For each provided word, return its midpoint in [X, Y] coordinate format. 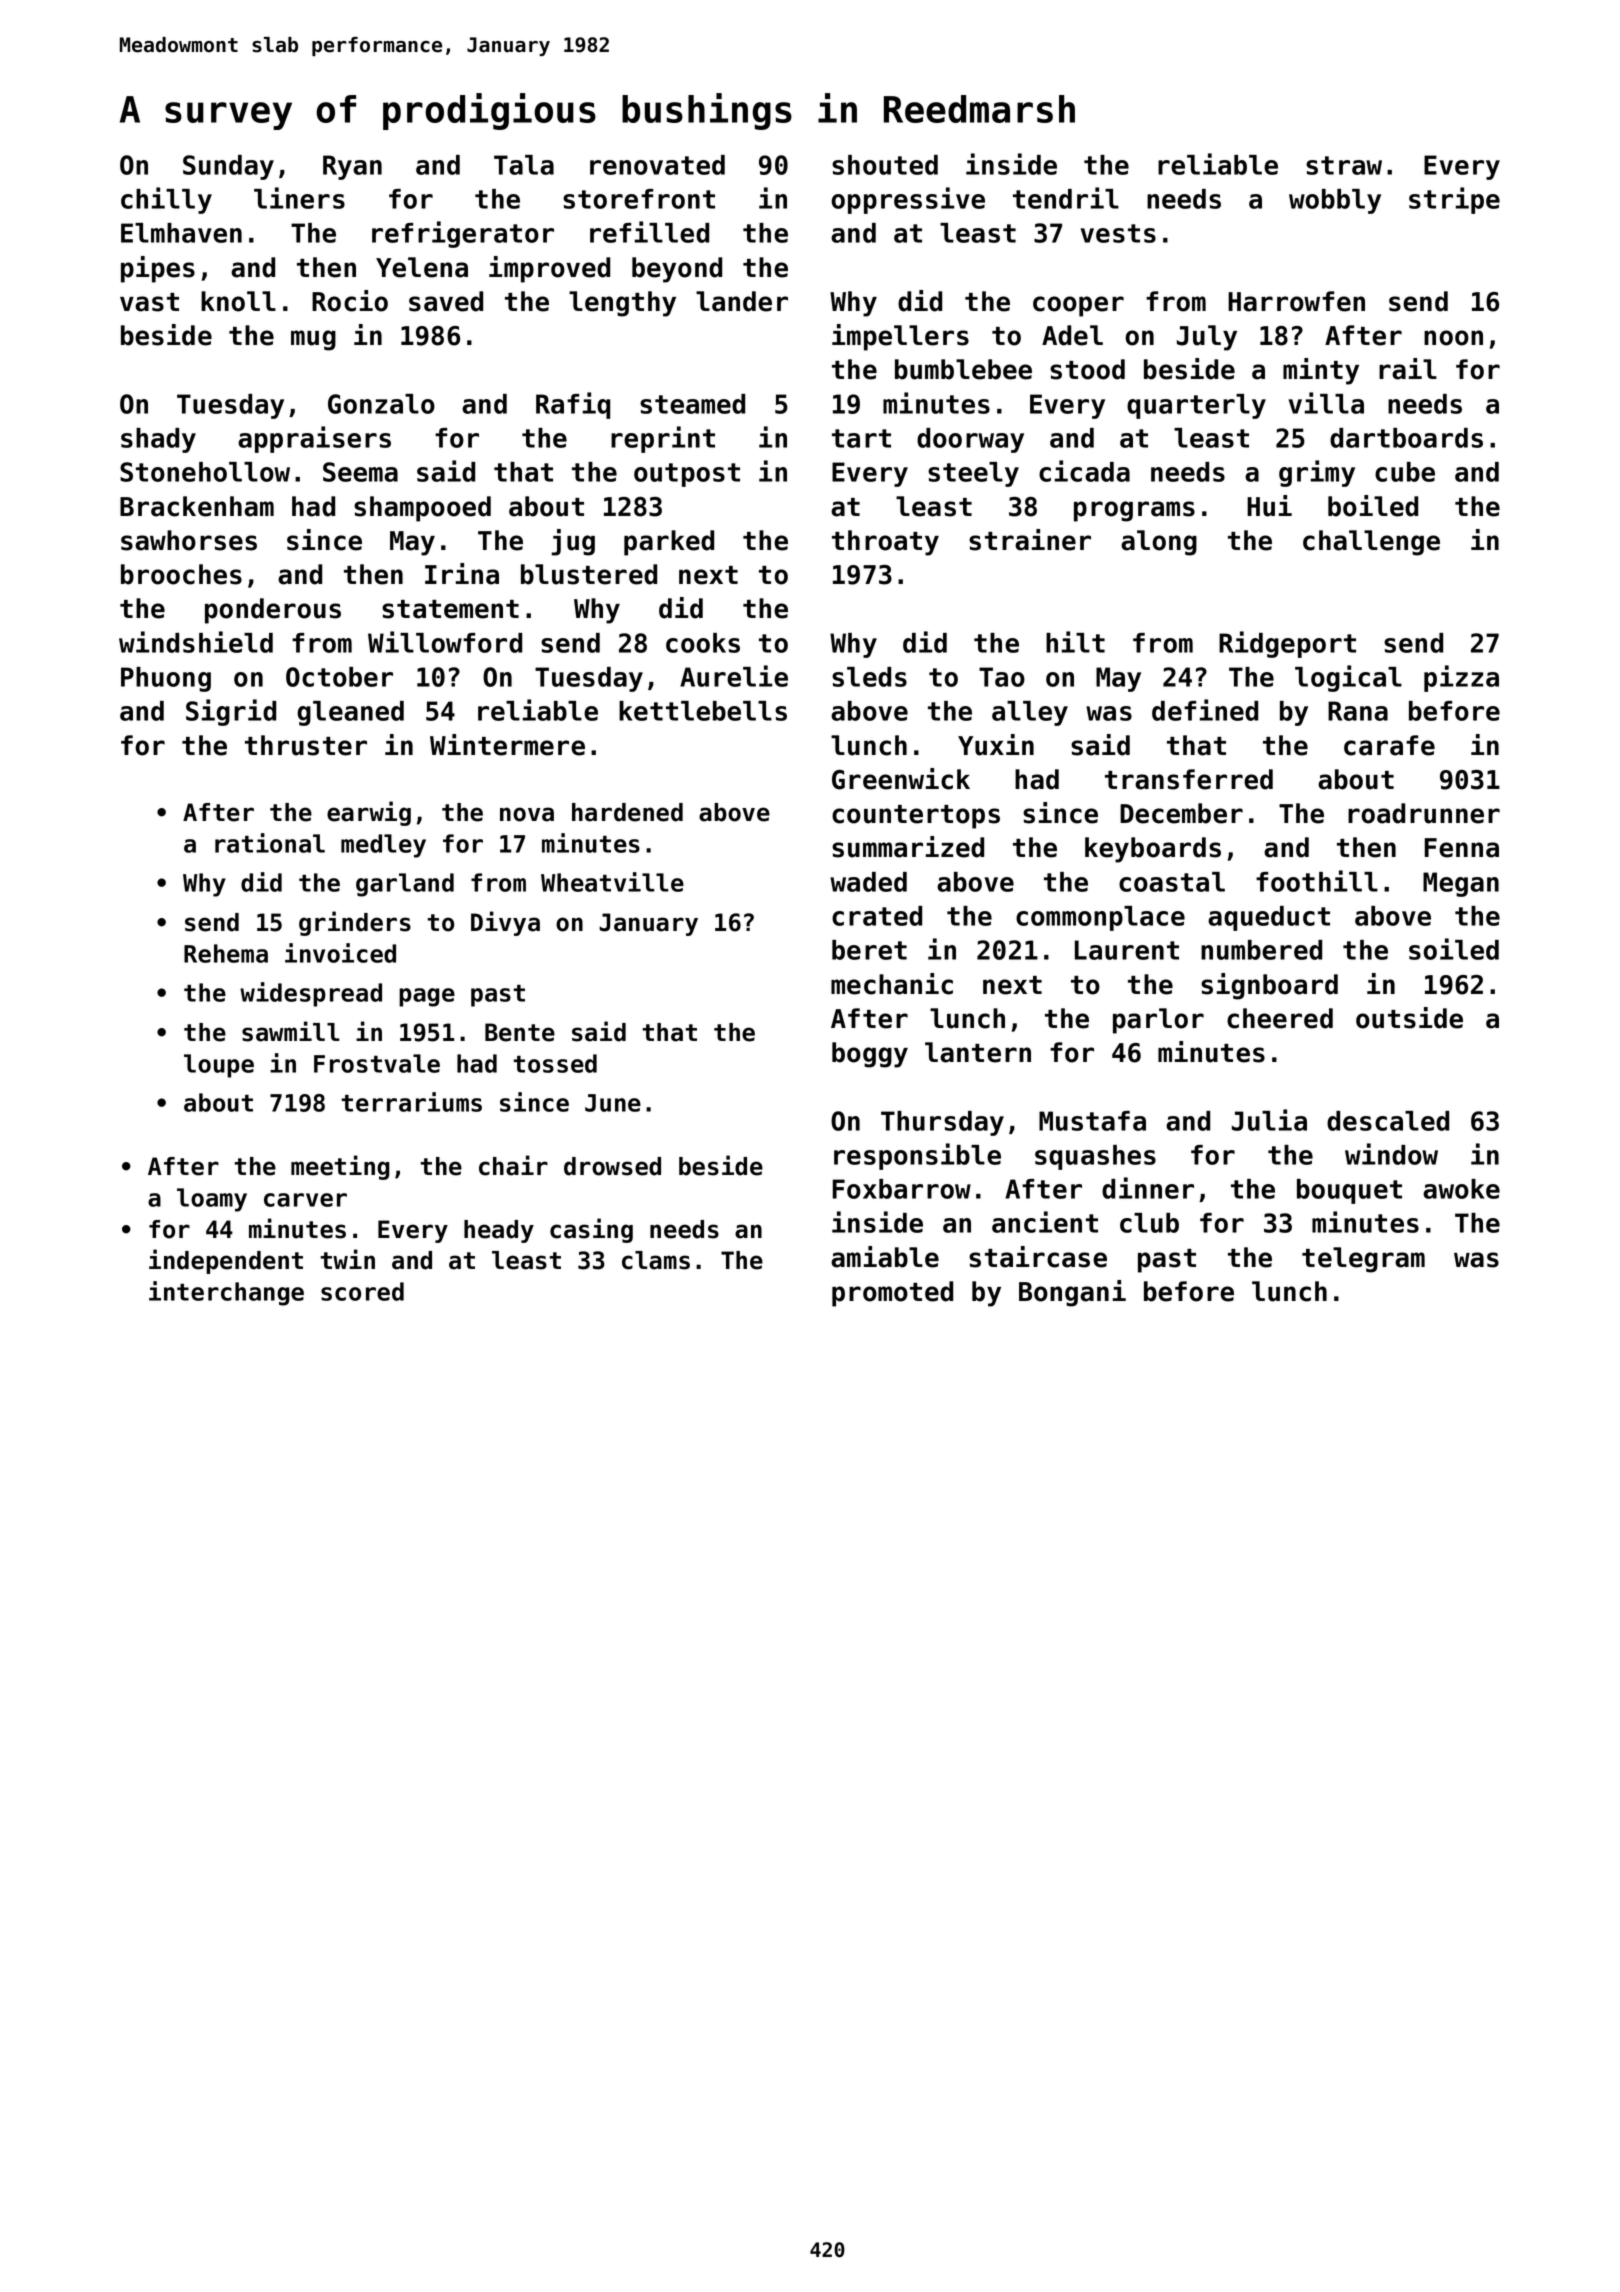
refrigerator [463, 234]
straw [1344, 165]
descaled [1388, 1121]
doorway [970, 440]
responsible [917, 1156]
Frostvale [377, 1063]
